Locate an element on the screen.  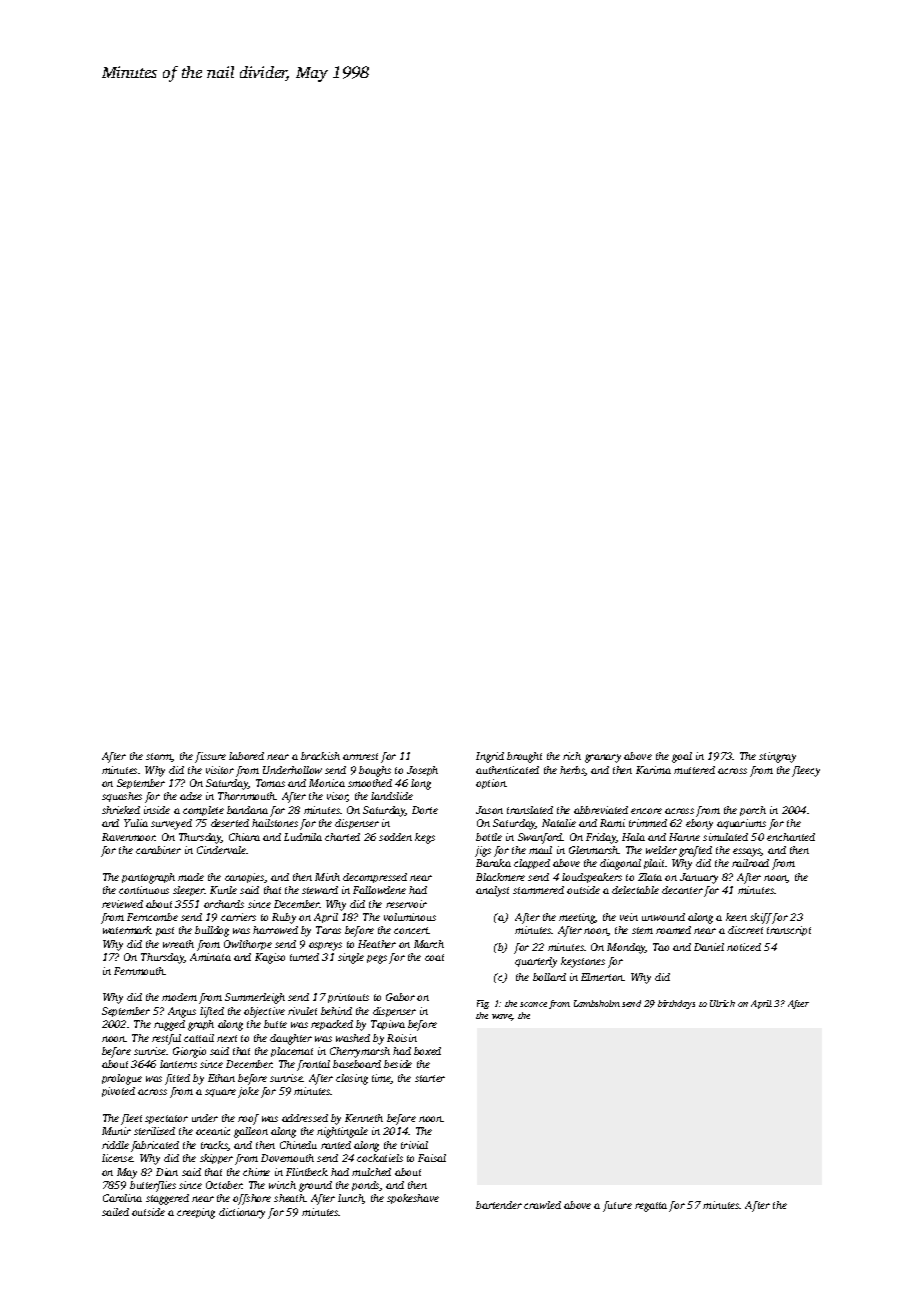
rugged is located at coordinates (169, 1025).
